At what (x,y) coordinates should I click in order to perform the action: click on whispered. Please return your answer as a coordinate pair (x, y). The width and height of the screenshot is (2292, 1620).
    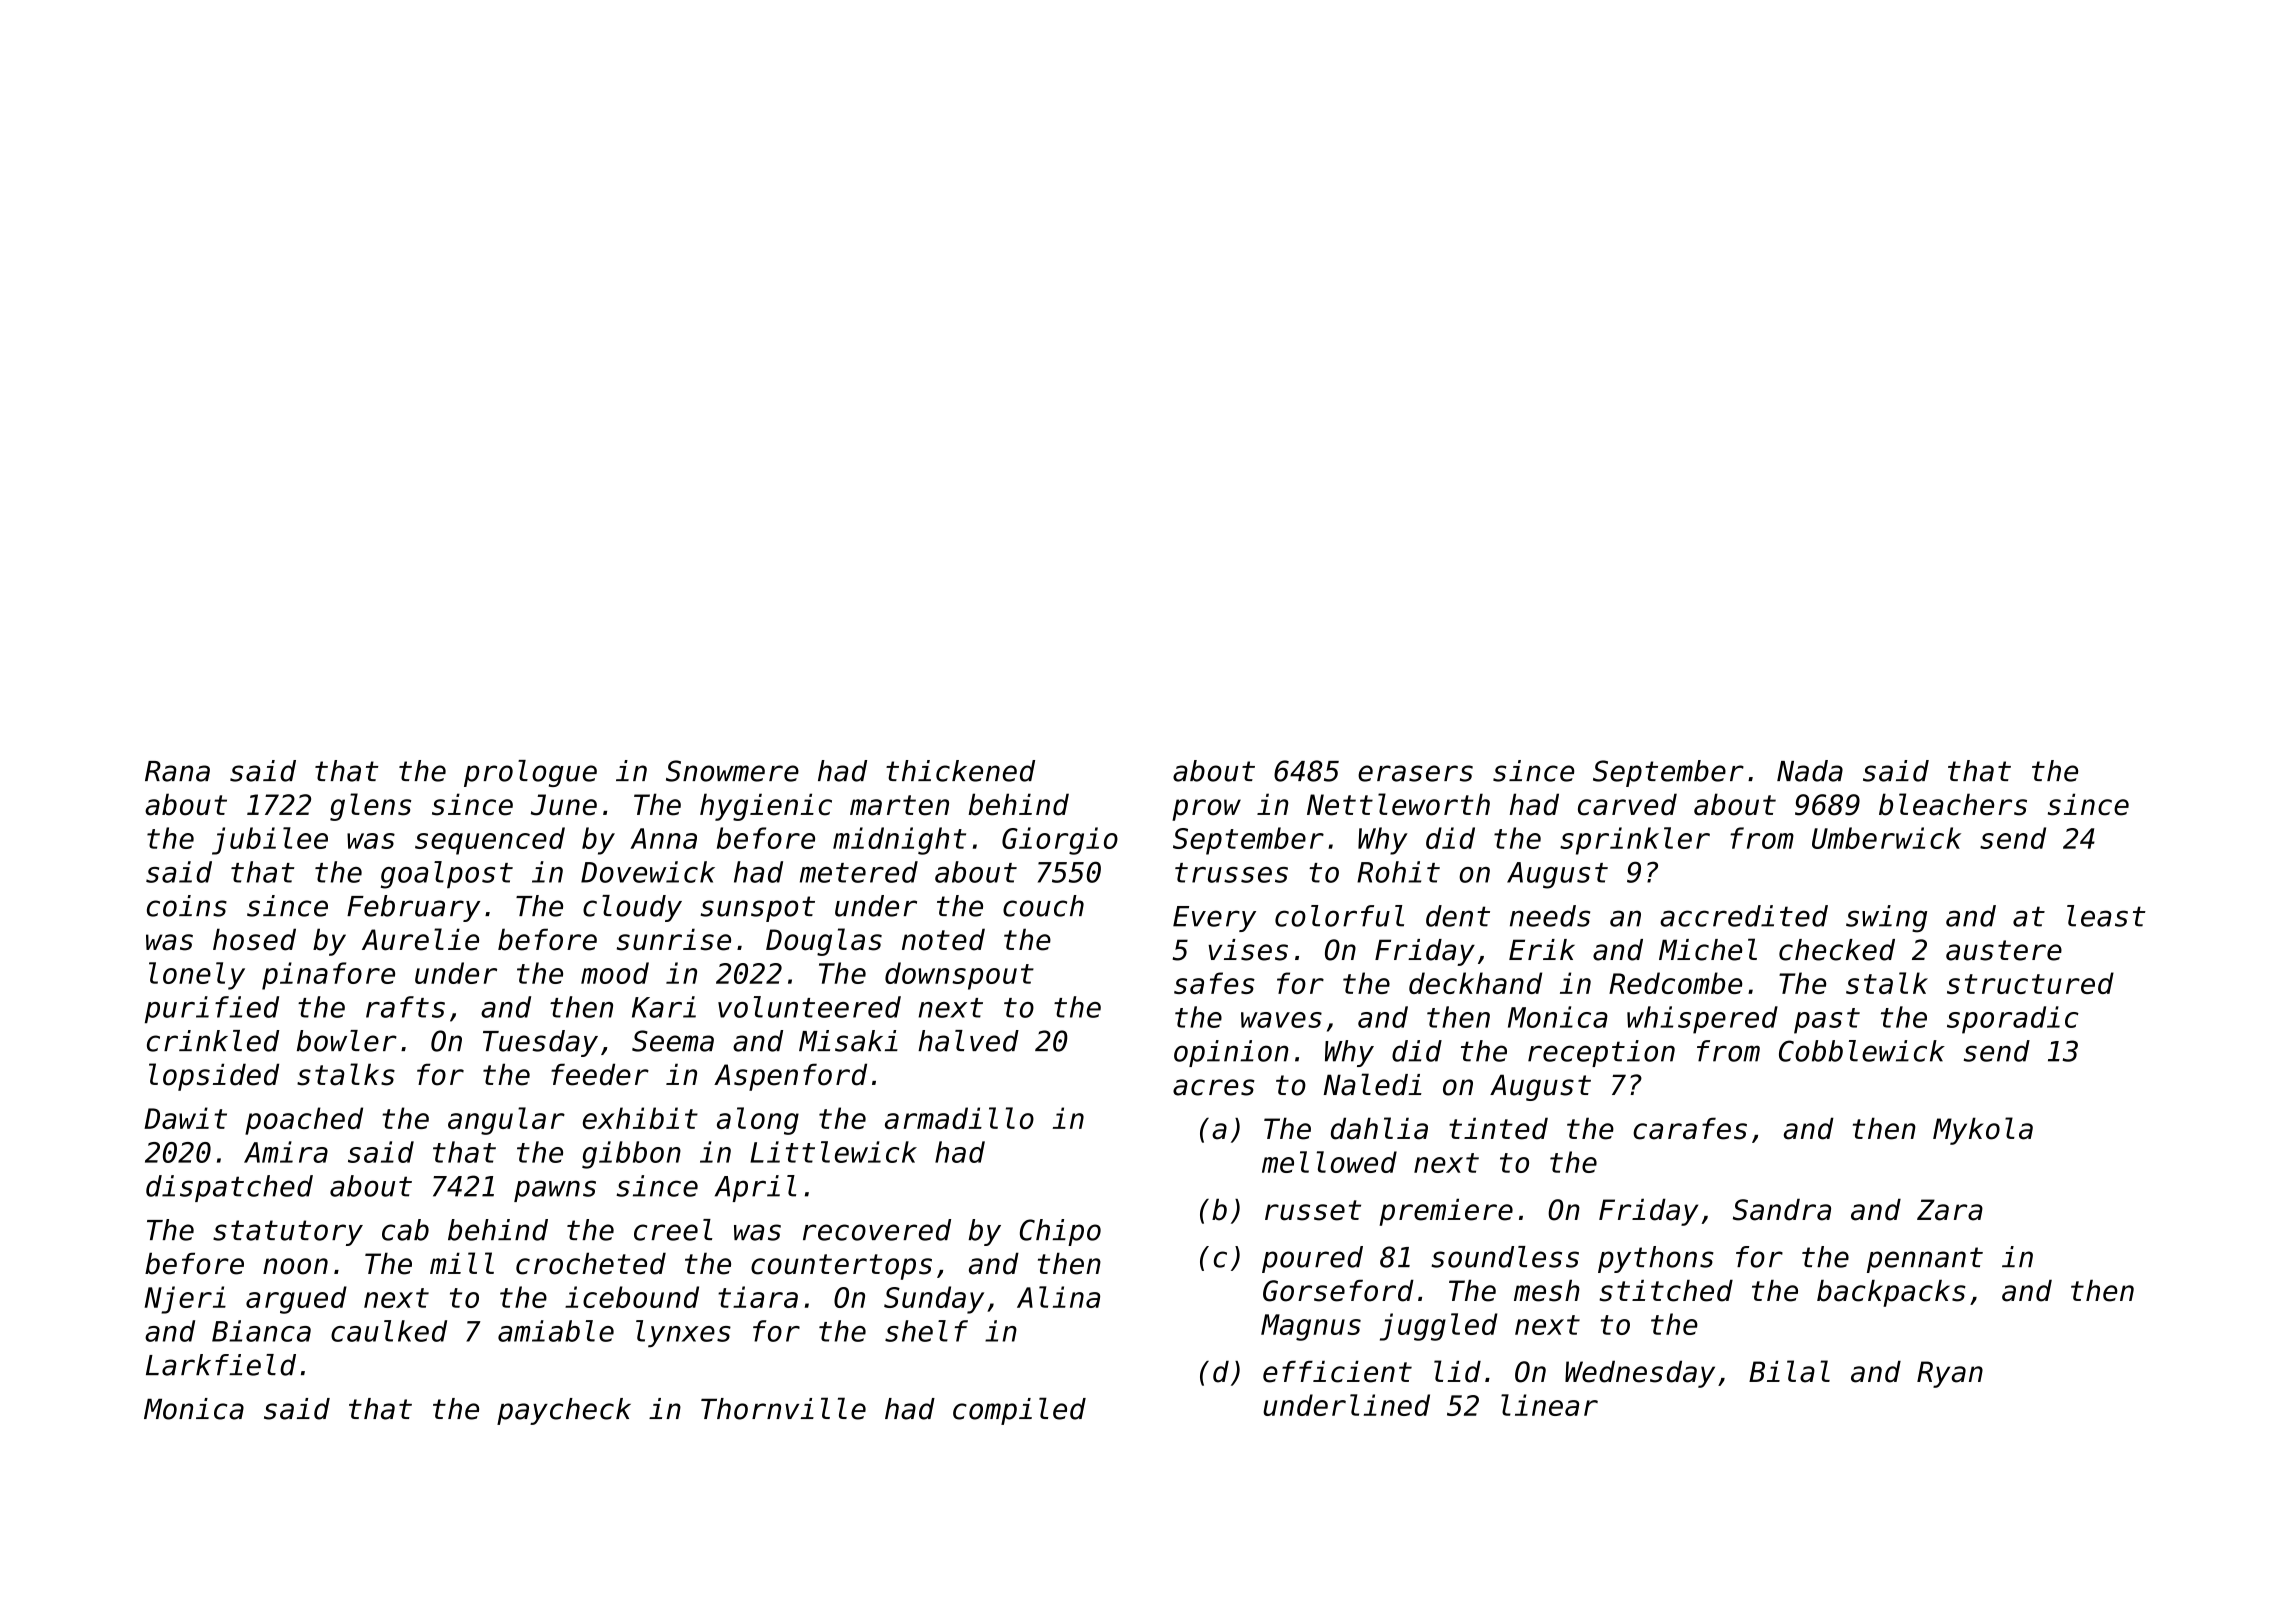
    Looking at the image, I should click on (1702, 1020).
